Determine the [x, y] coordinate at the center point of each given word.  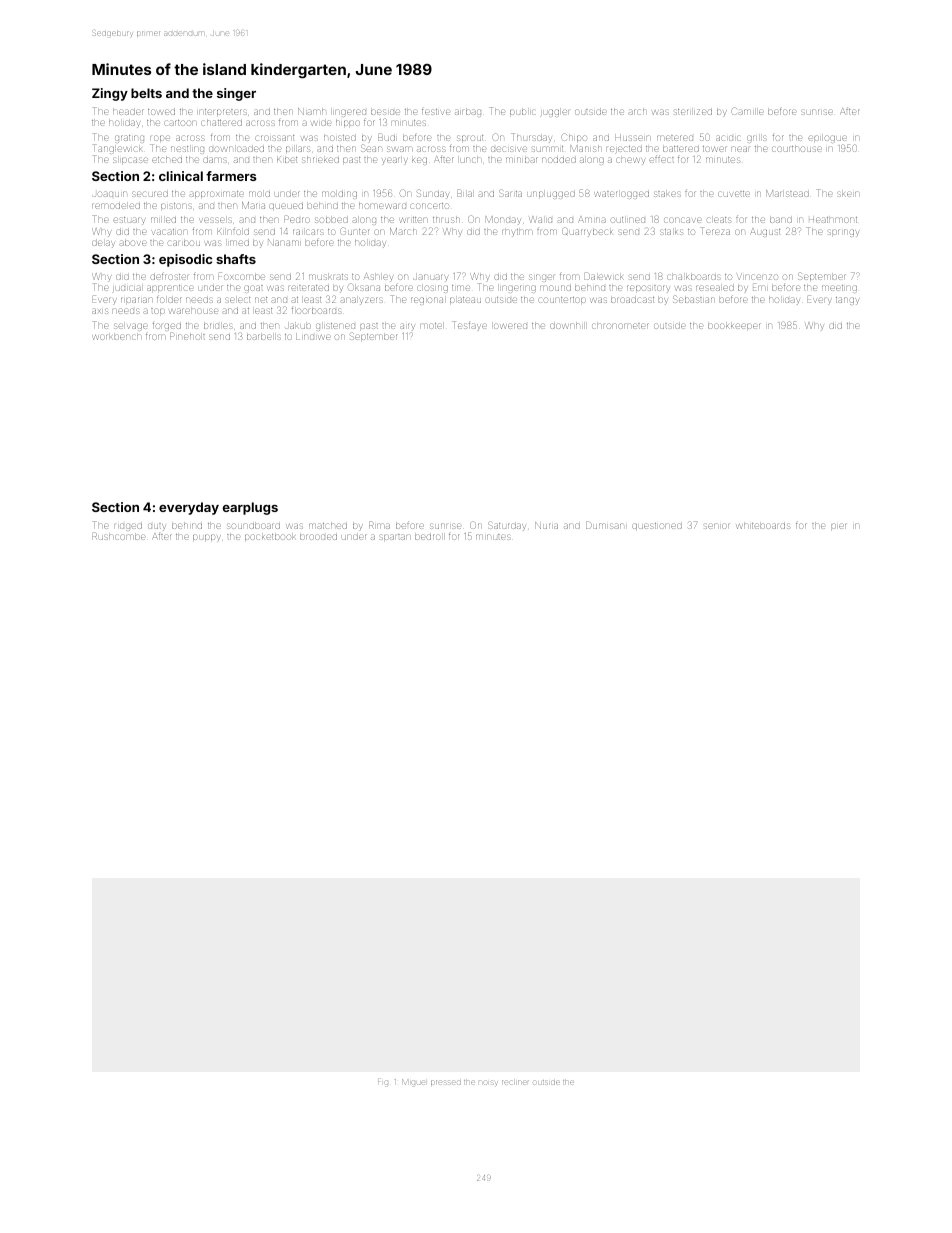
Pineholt [187, 336]
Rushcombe [118, 536]
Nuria [546, 525]
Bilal [464, 193]
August [765, 233]
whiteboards [763, 526]
